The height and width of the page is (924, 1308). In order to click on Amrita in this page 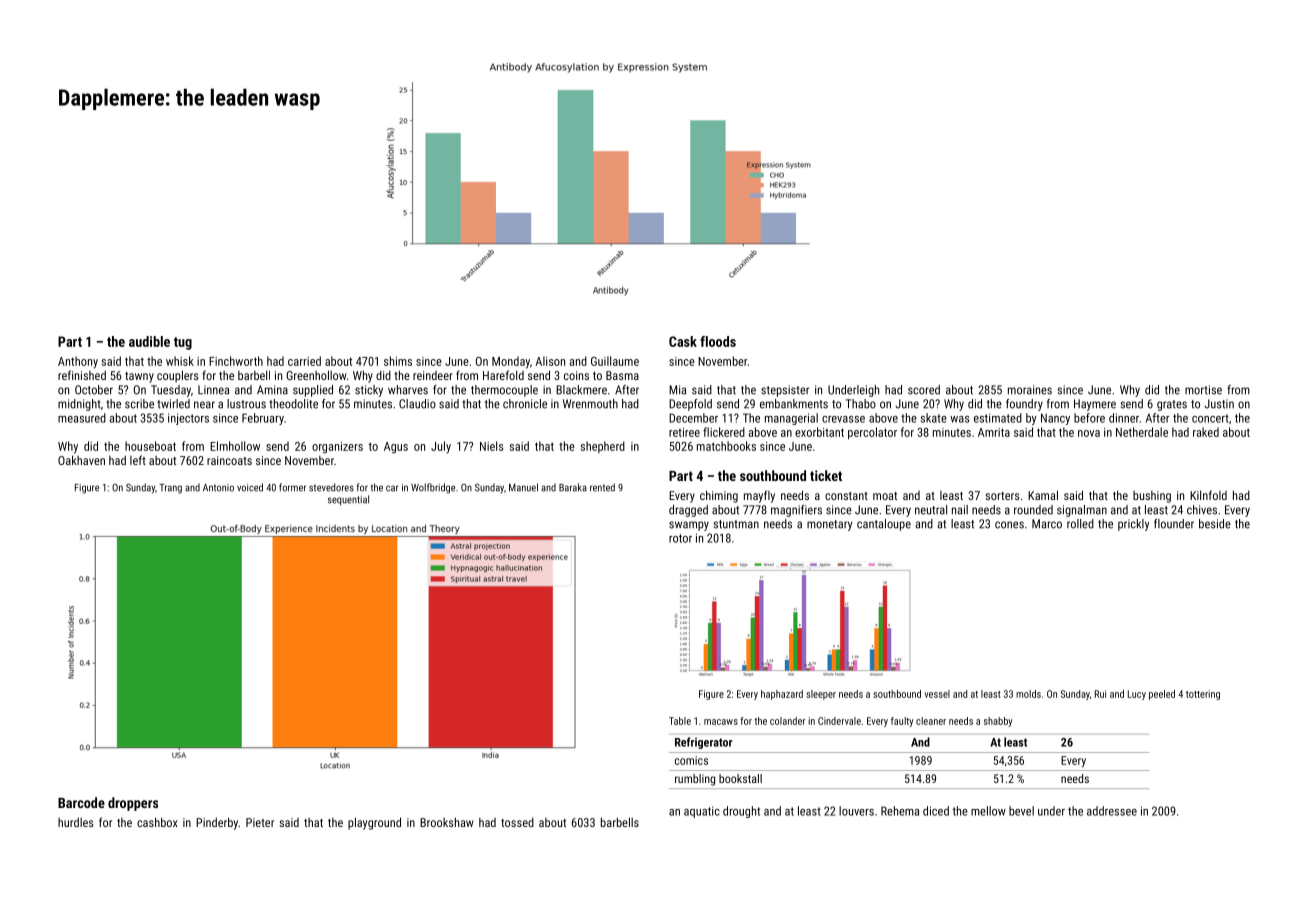, I will do `click(994, 432)`.
